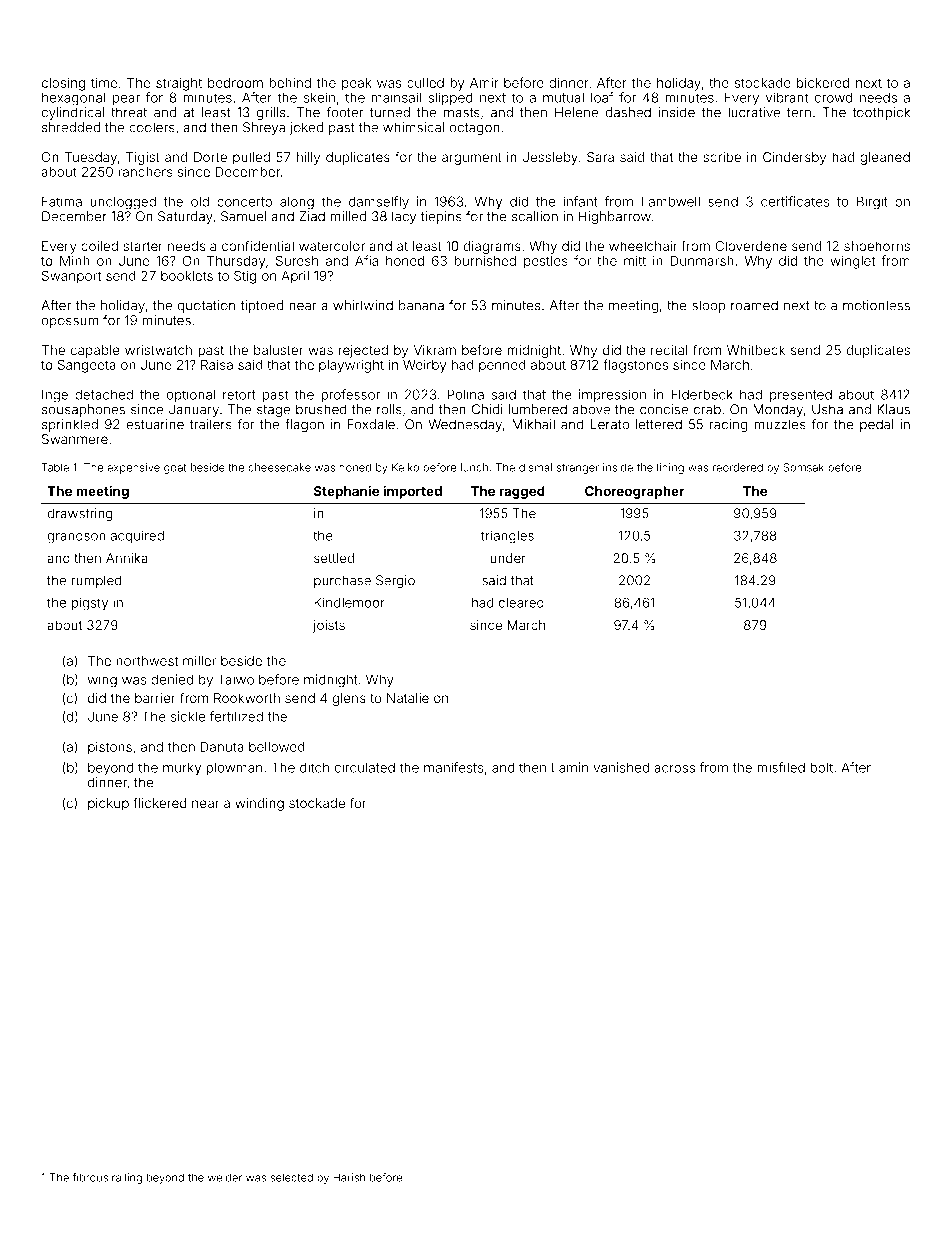  What do you see at coordinates (821, 767) in the screenshot?
I see `bolt` at bounding box center [821, 767].
